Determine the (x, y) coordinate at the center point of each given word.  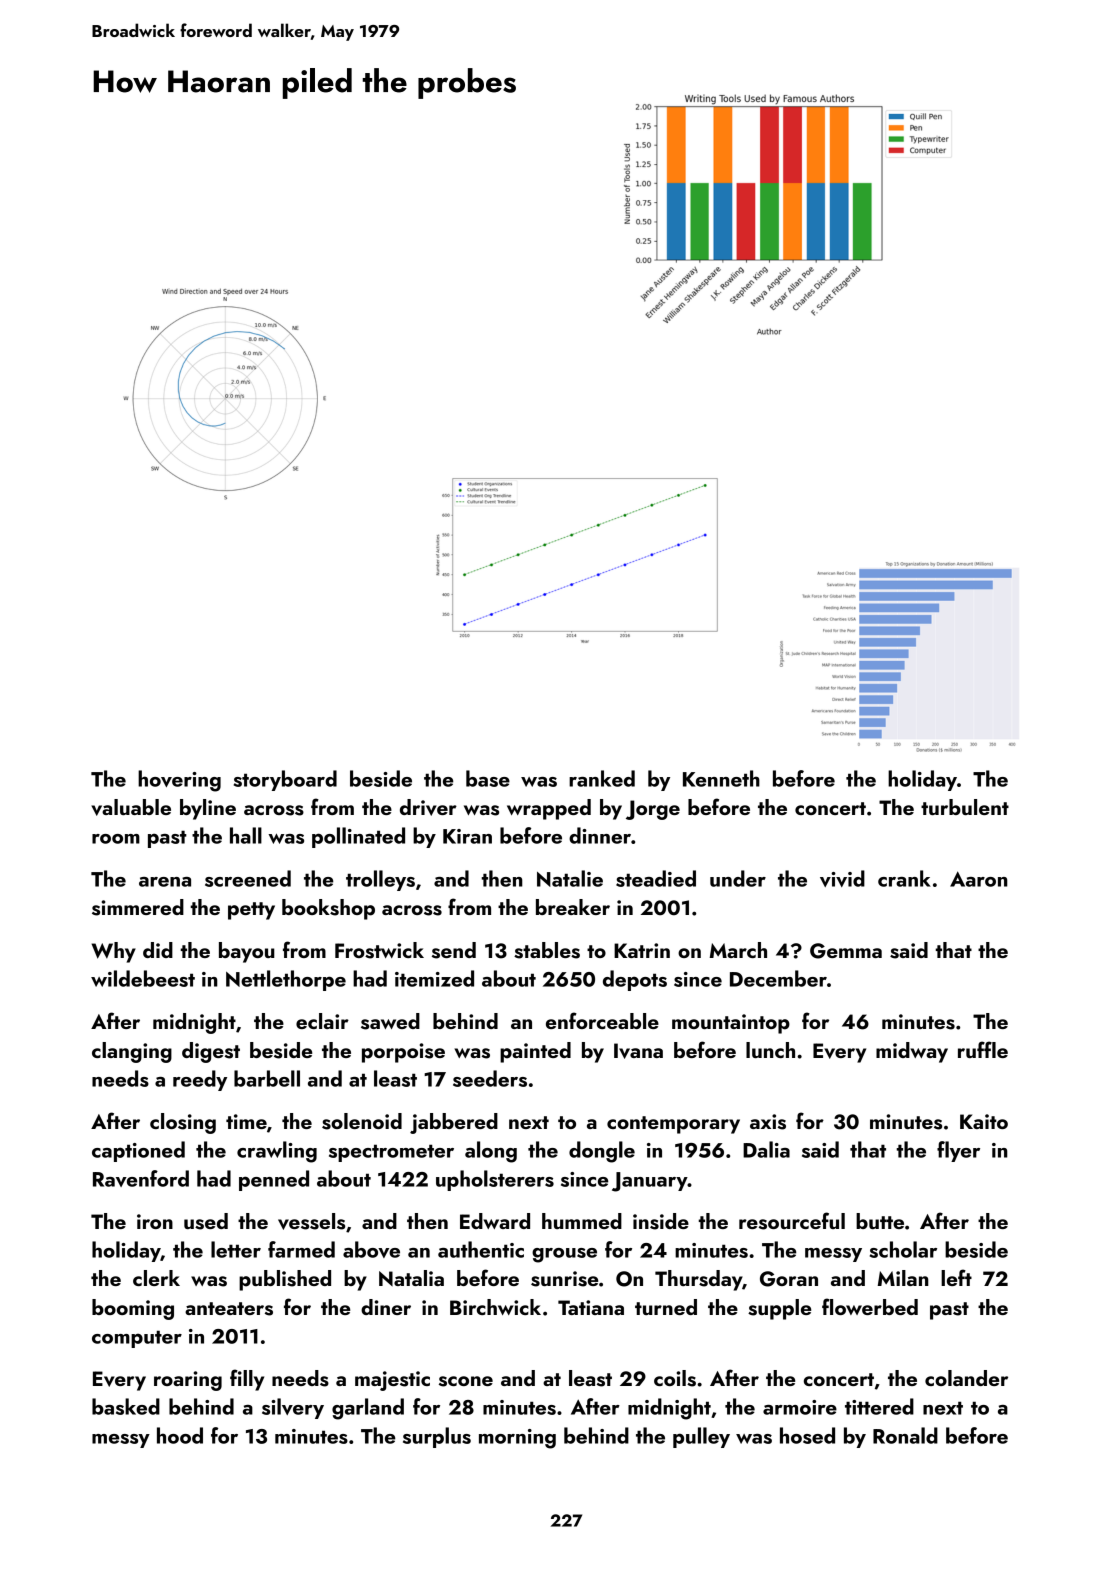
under (738, 878)
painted (535, 1052)
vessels (311, 1221)
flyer (958, 1151)
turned (666, 1307)
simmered (138, 907)
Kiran (467, 836)
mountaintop (731, 1024)
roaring (188, 1381)
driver (428, 807)
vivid (842, 878)
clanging (132, 1052)
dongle (602, 1152)
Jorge (653, 810)
